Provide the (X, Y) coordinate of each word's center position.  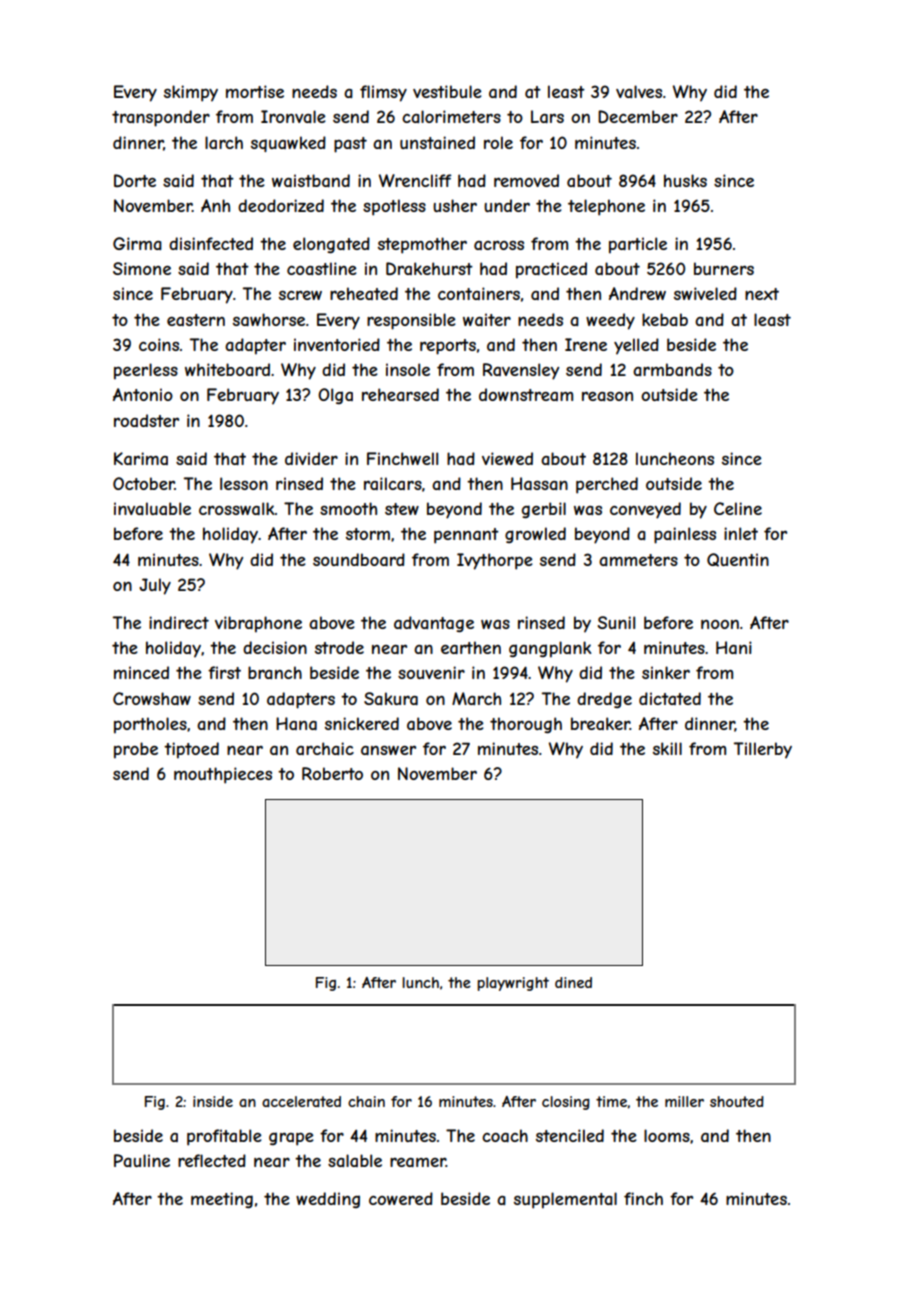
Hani (734, 647)
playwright (513, 984)
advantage (434, 624)
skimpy (191, 93)
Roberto (332, 773)
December (638, 116)
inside (213, 1101)
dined (573, 982)
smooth (348, 508)
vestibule (447, 91)
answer (388, 750)
